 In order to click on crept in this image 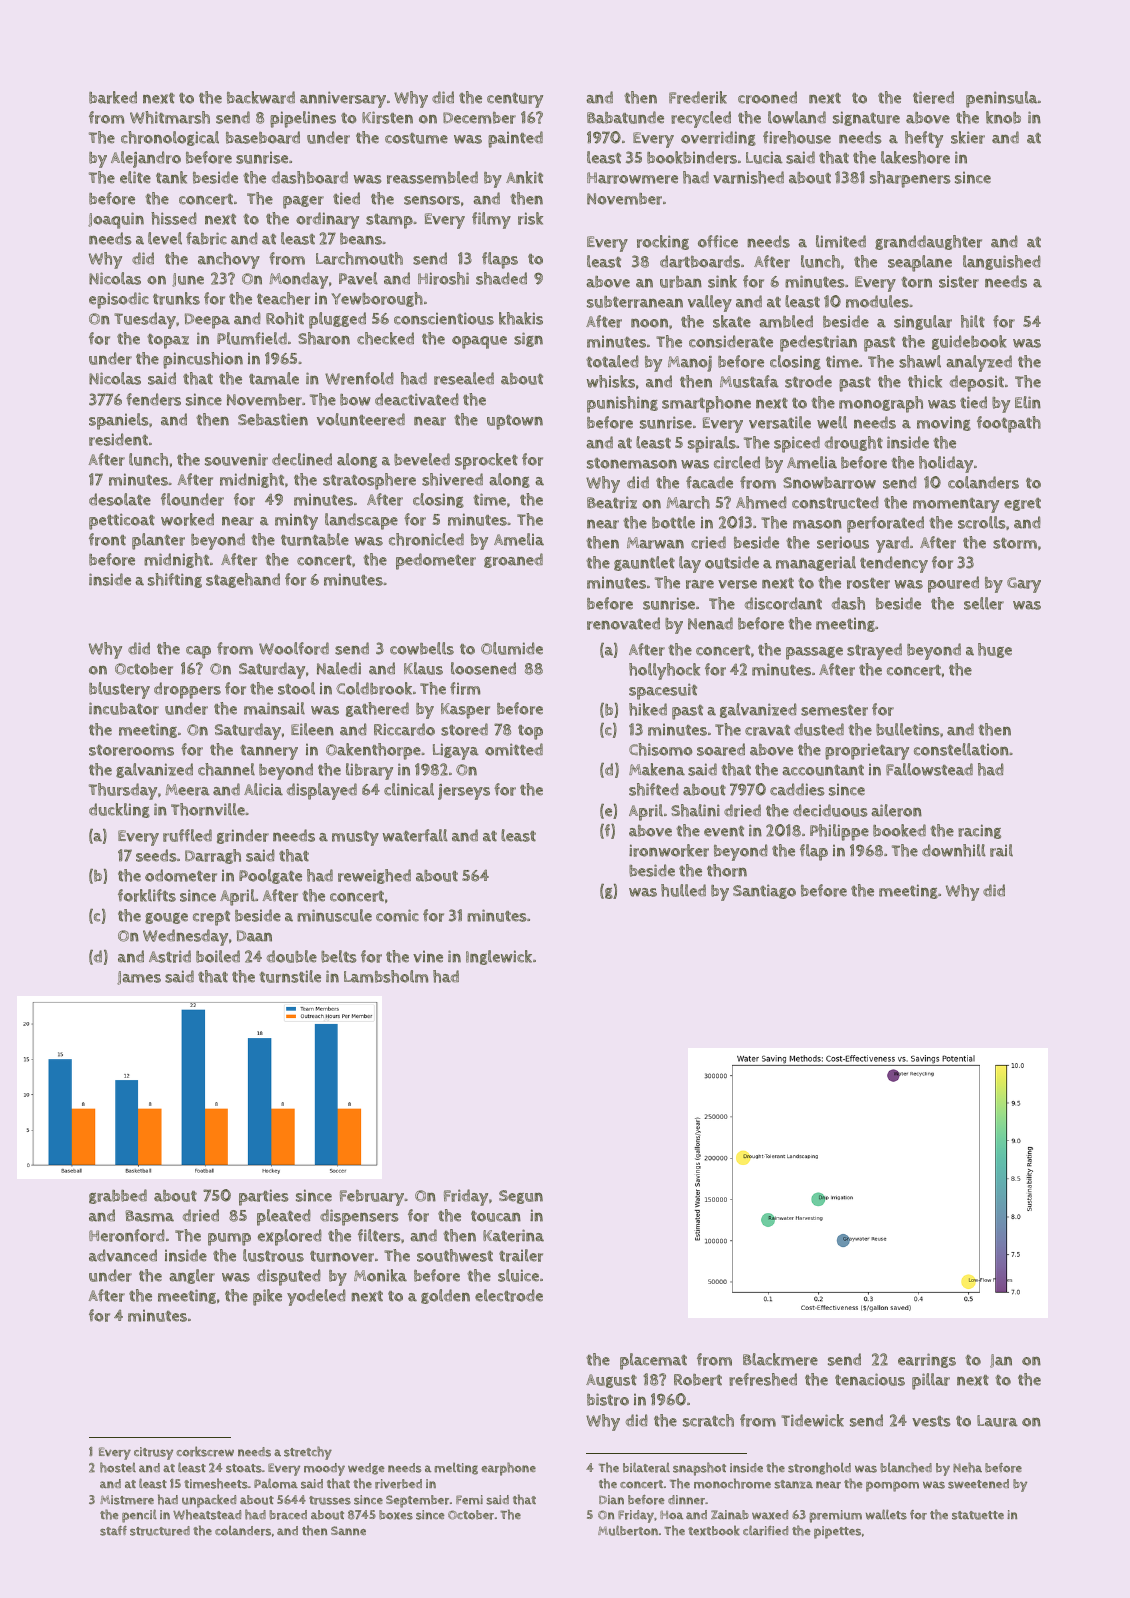, I will do `click(211, 918)`.
